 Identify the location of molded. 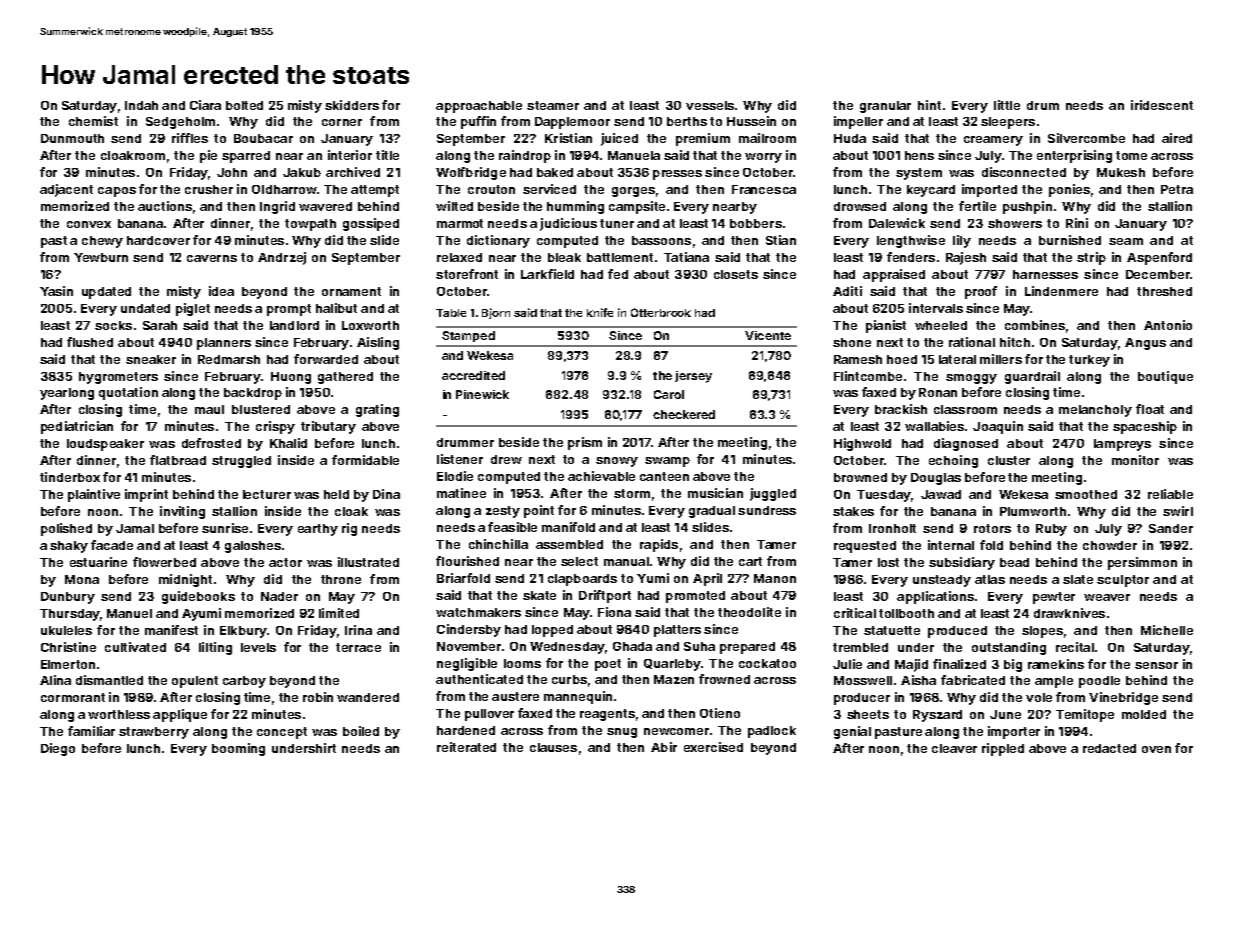
(1144, 714).
